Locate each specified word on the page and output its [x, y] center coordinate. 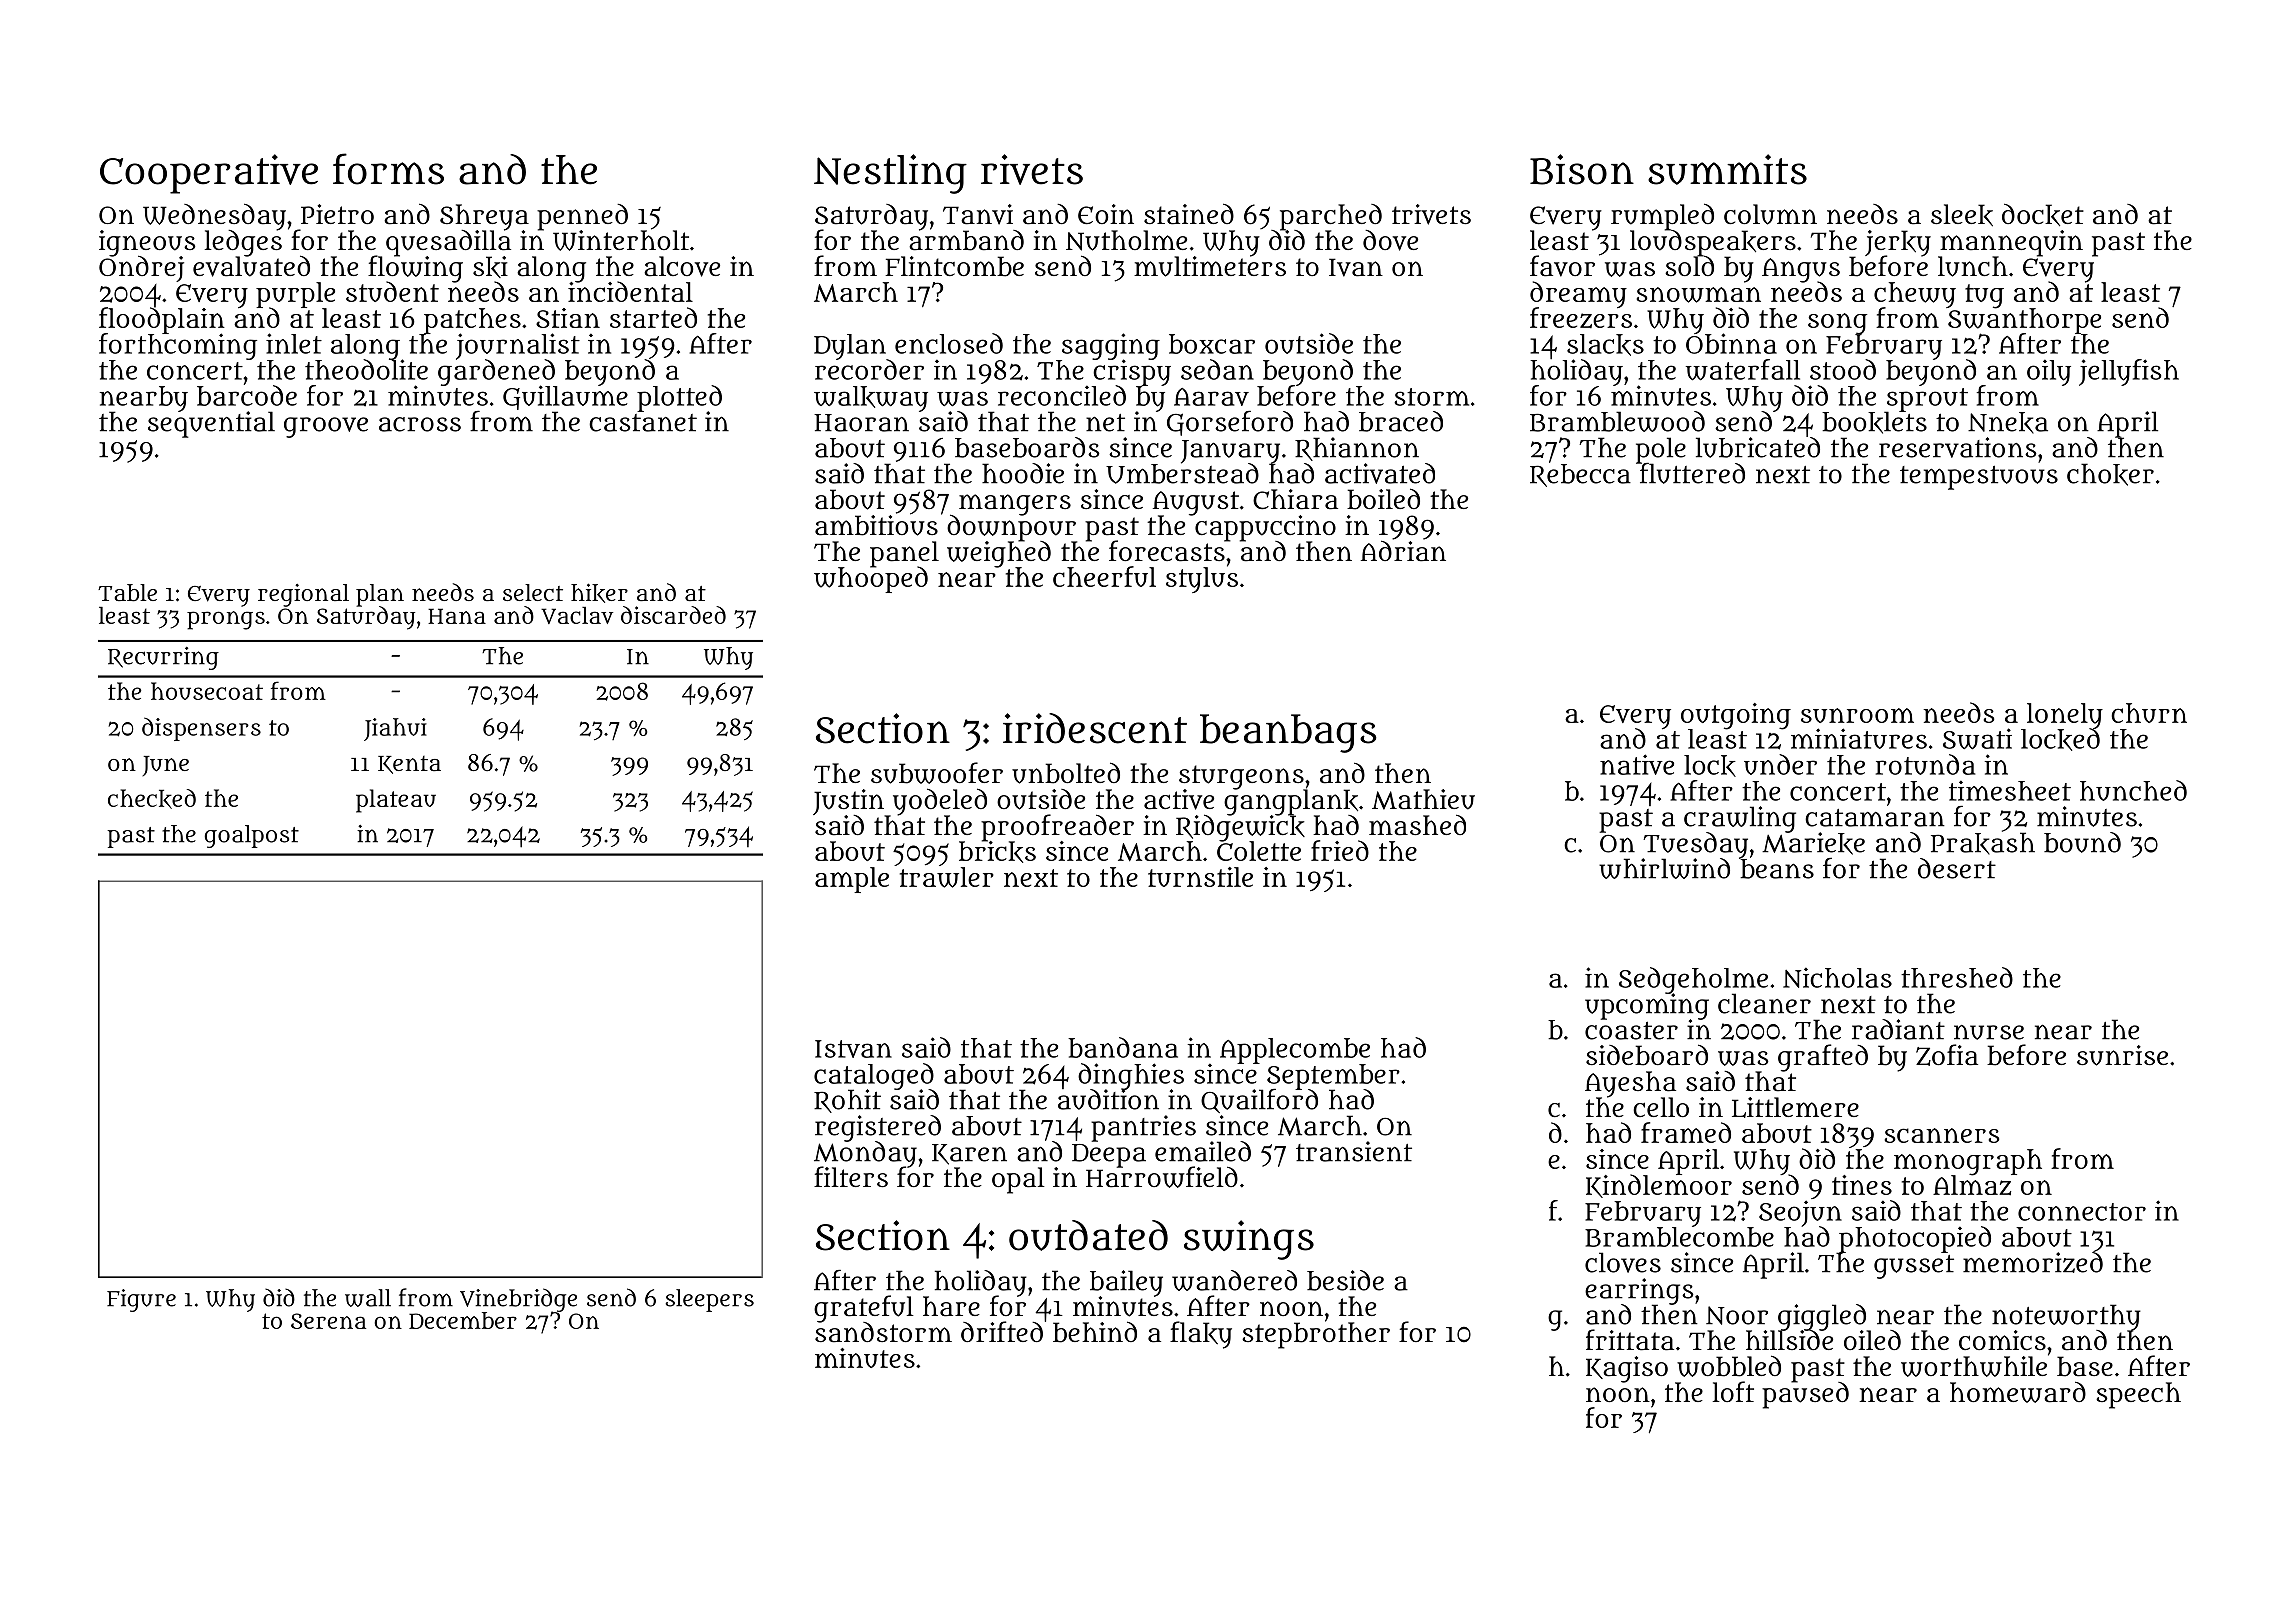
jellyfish [2129, 372]
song [1837, 323]
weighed [999, 554]
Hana [457, 616]
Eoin [1106, 214]
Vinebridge [518, 1300]
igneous [147, 243]
